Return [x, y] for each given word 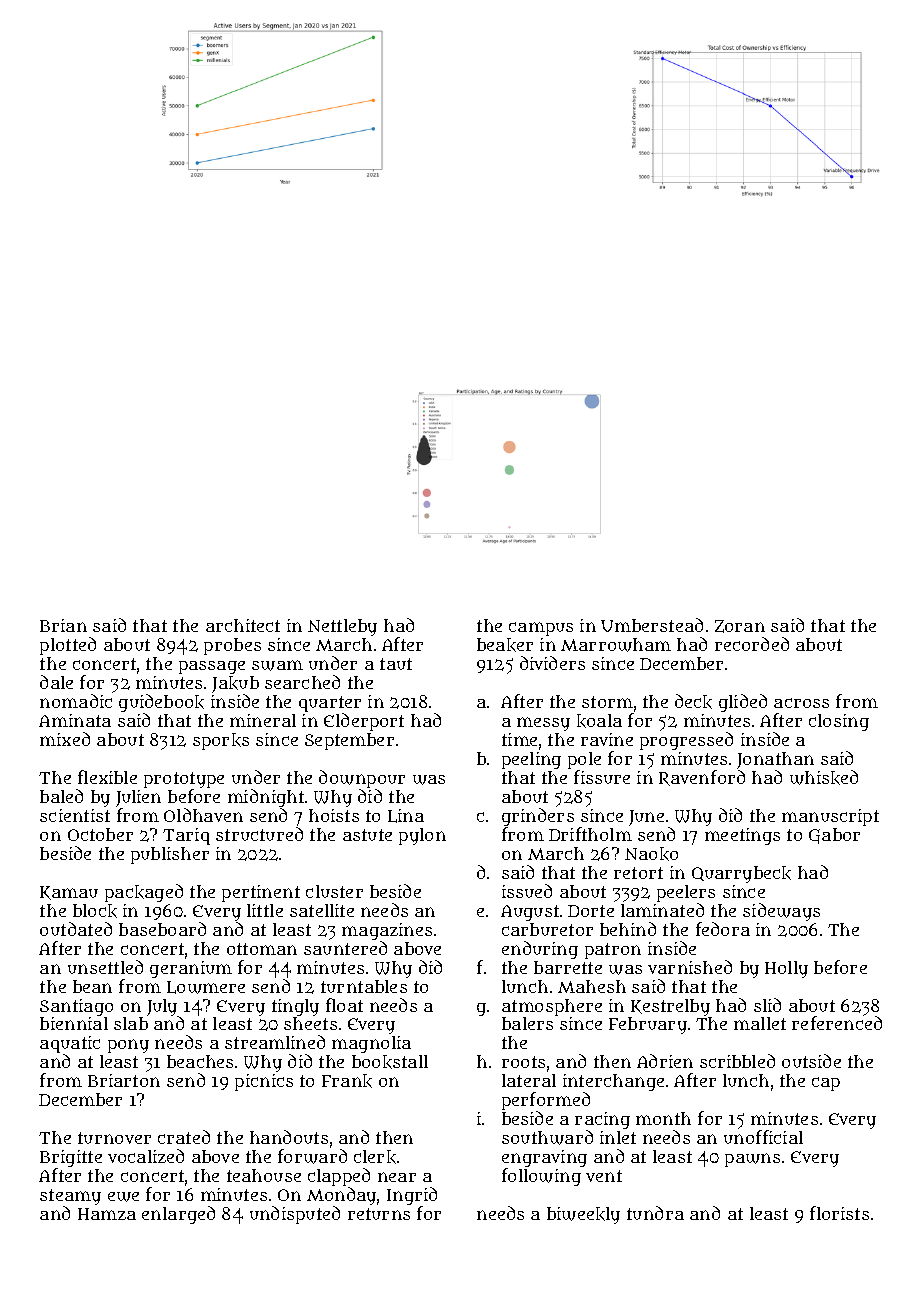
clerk [375, 1157]
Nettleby [342, 627]
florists [839, 1213]
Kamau [69, 893]
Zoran [740, 626]
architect [243, 625]
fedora [723, 929]
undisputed [295, 1215]
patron [613, 951]
